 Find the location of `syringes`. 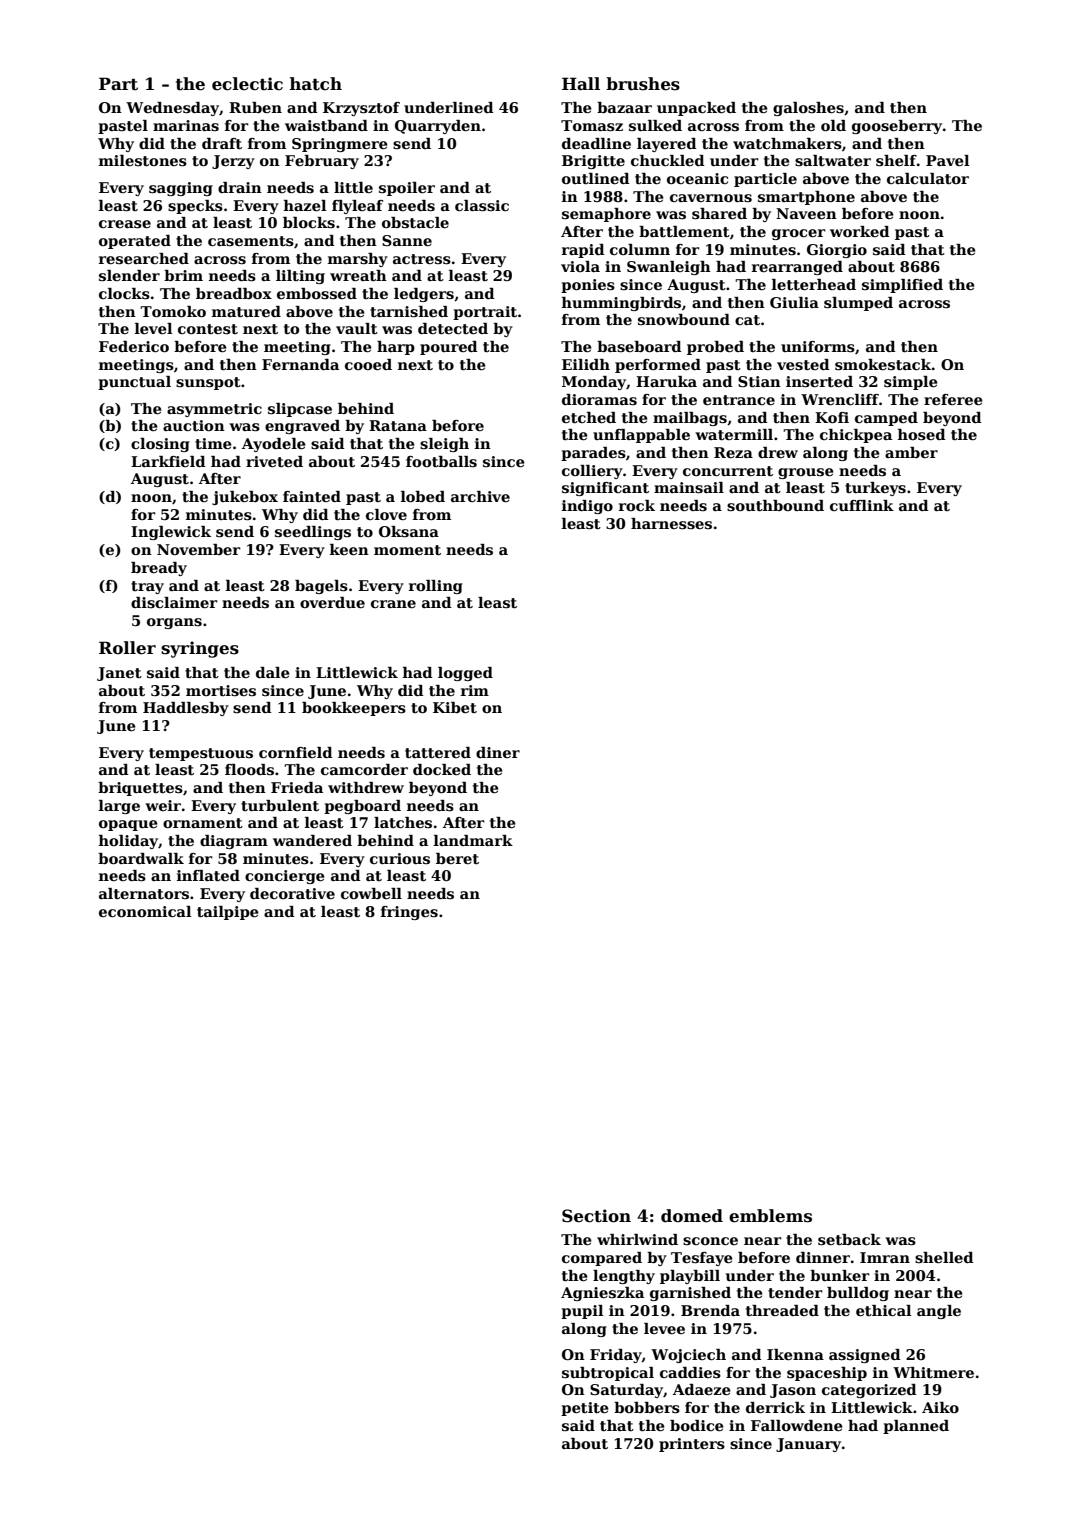

syringes is located at coordinates (200, 649).
